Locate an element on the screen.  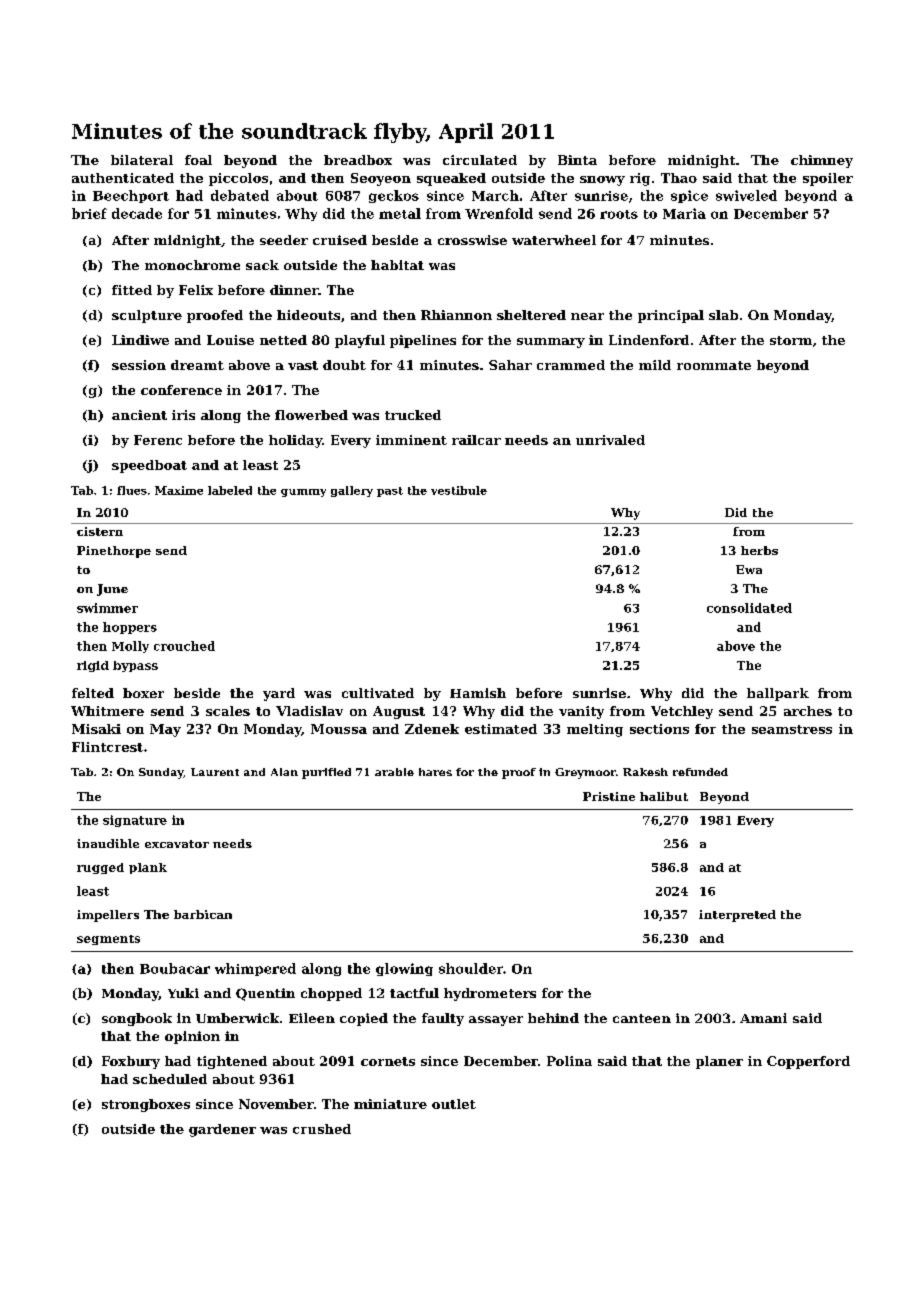
arable is located at coordinates (394, 772).
